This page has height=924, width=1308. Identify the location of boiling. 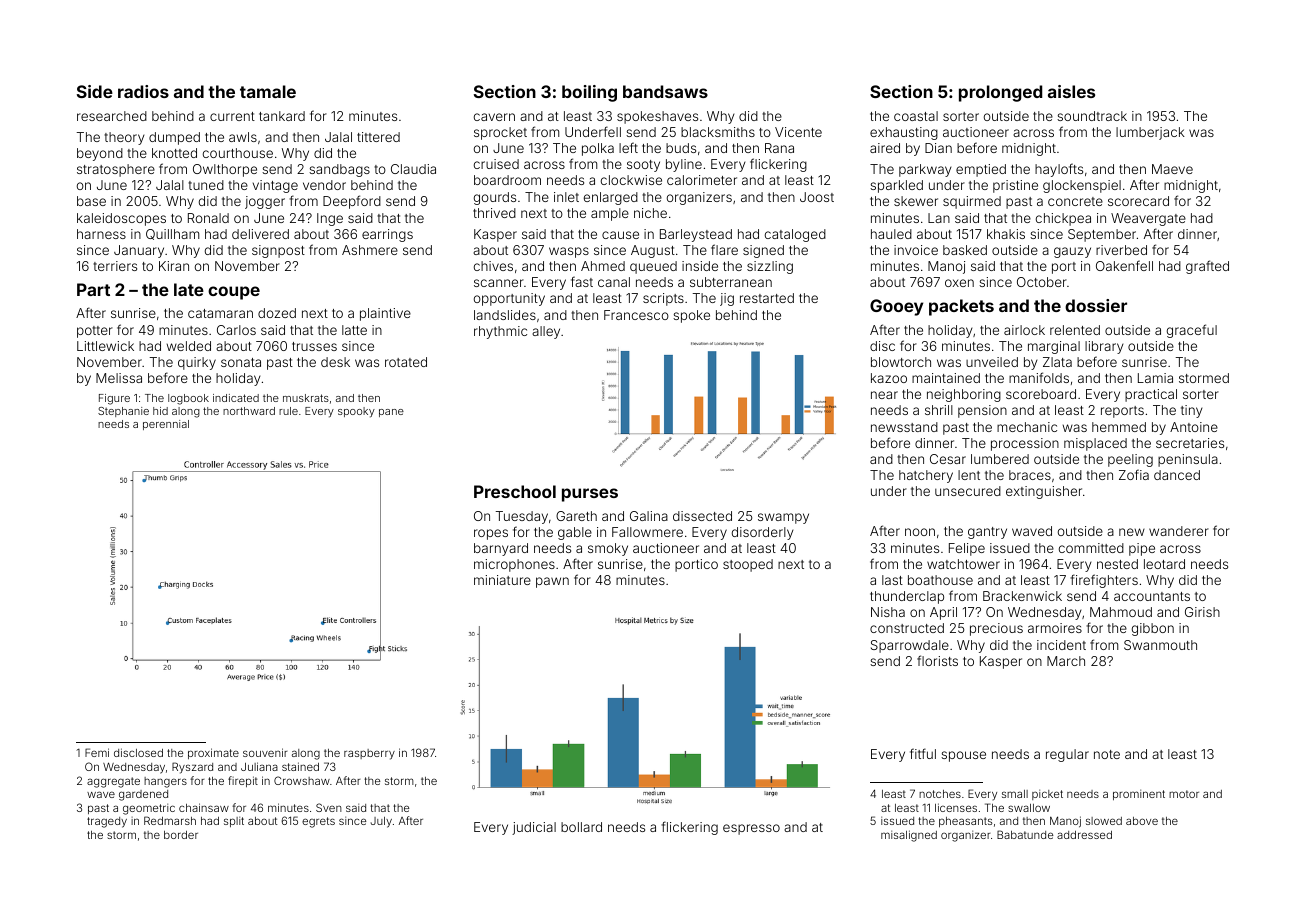
(589, 93).
